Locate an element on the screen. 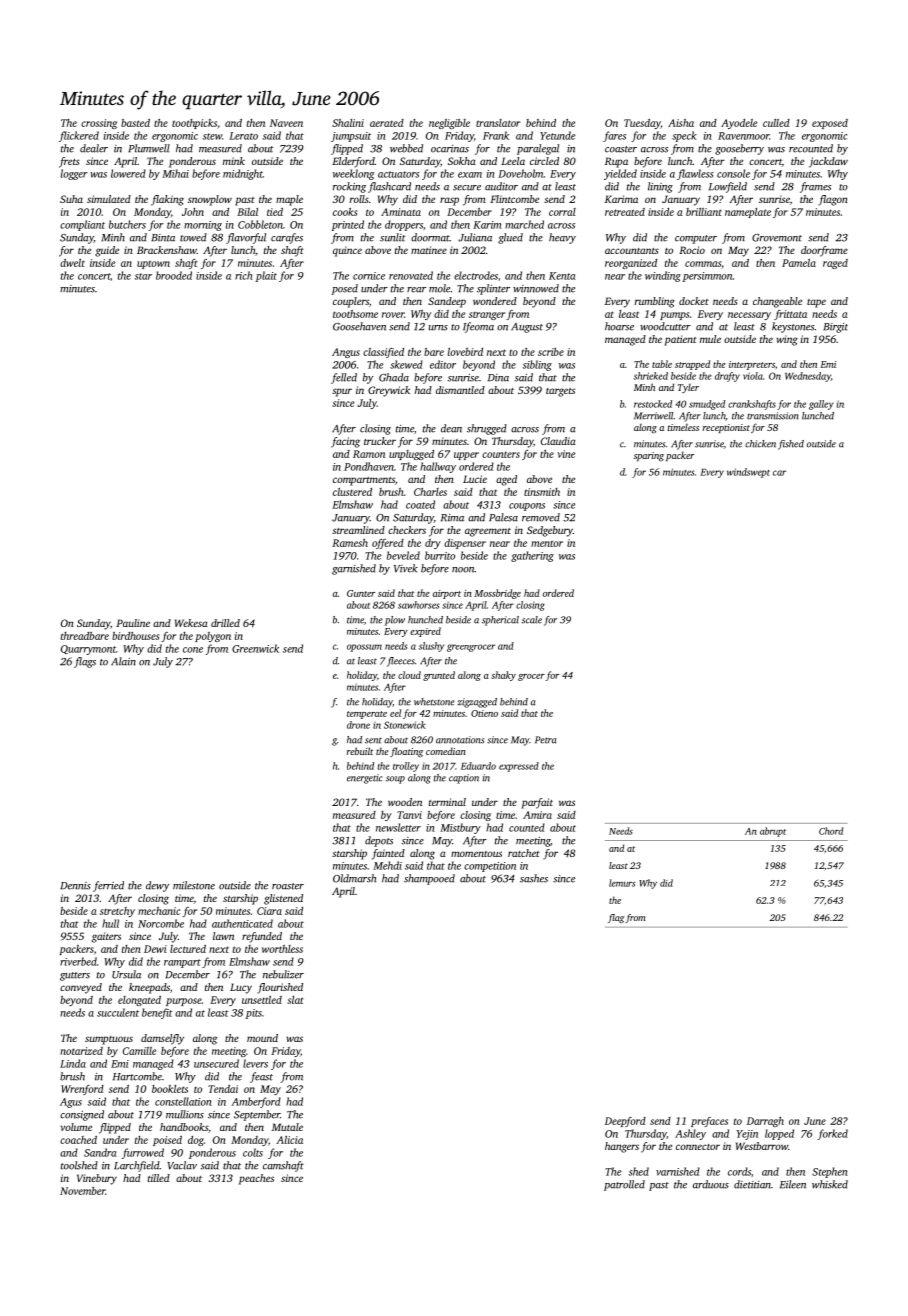 The width and height of the screenshot is (908, 1316). windswept is located at coordinates (748, 473).
